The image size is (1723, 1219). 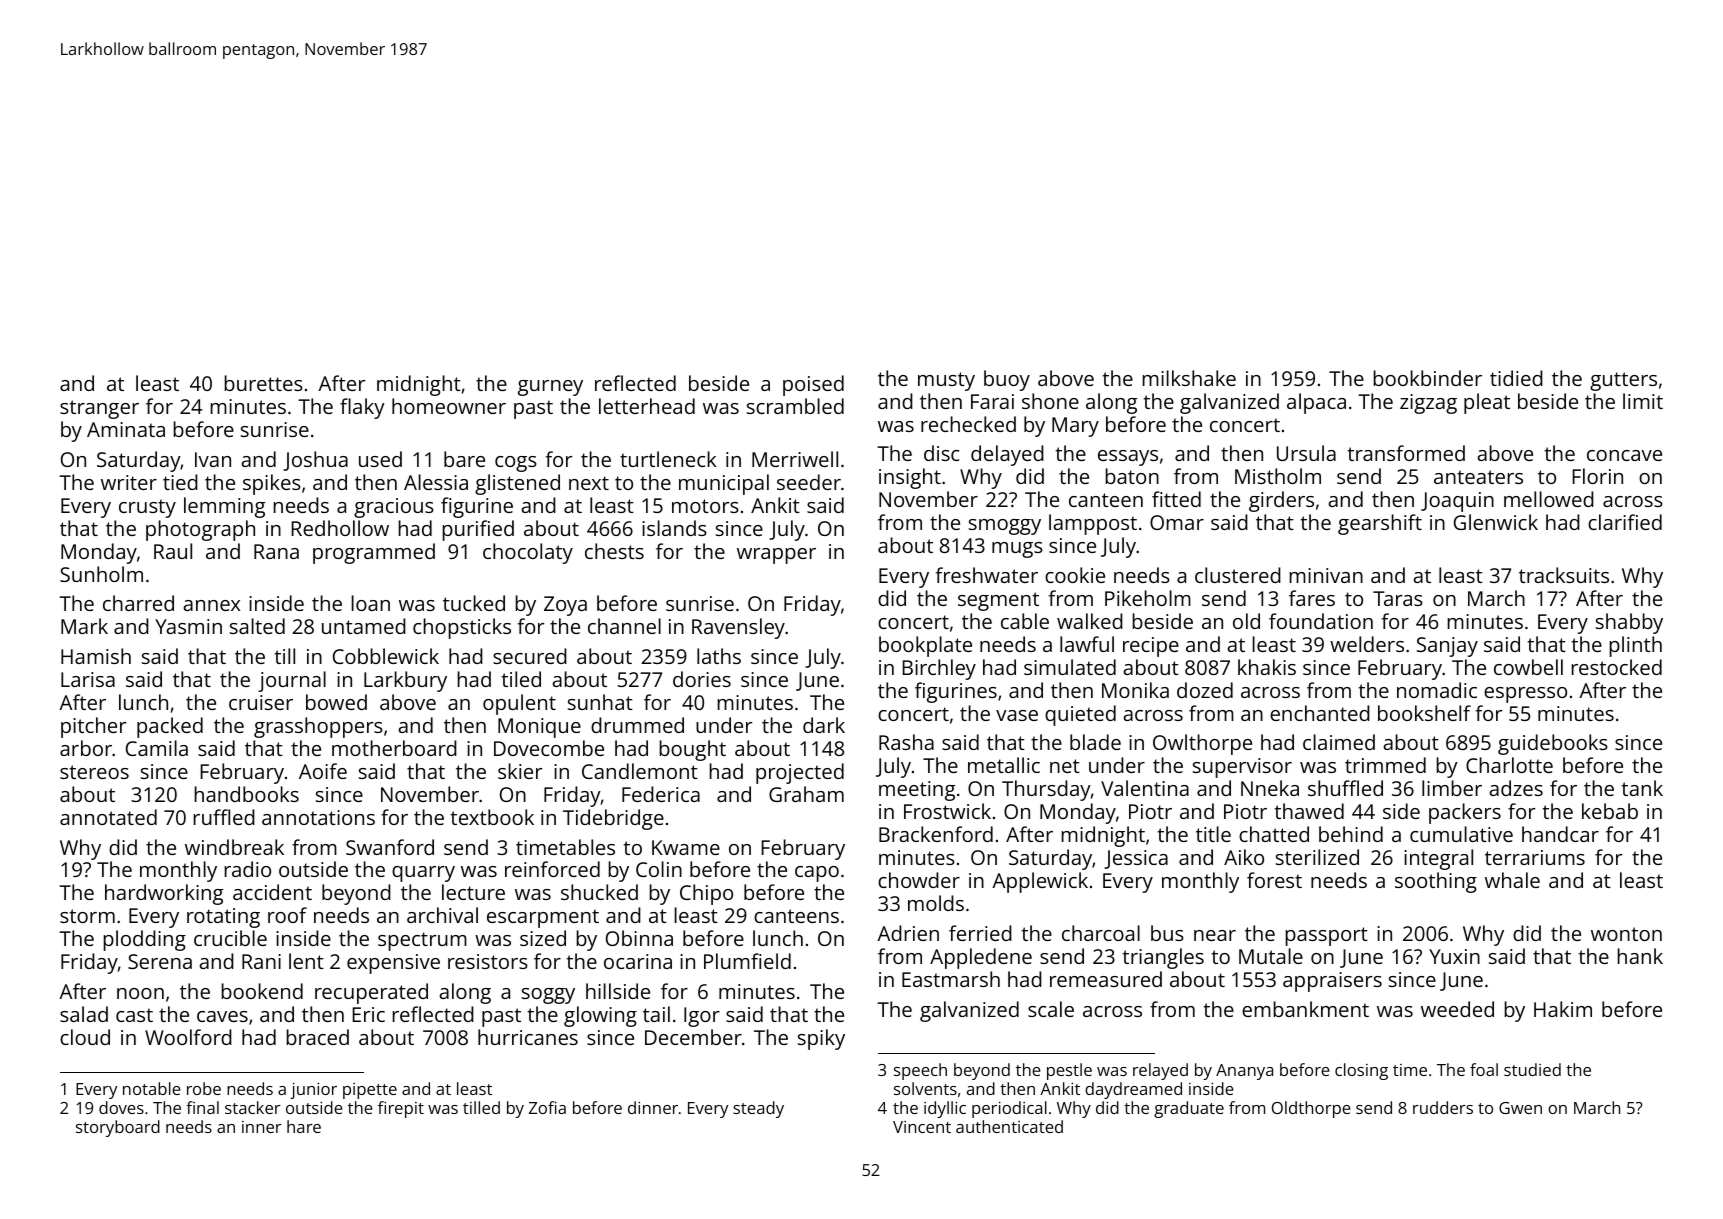 I want to click on Merriwell, so click(x=795, y=459).
